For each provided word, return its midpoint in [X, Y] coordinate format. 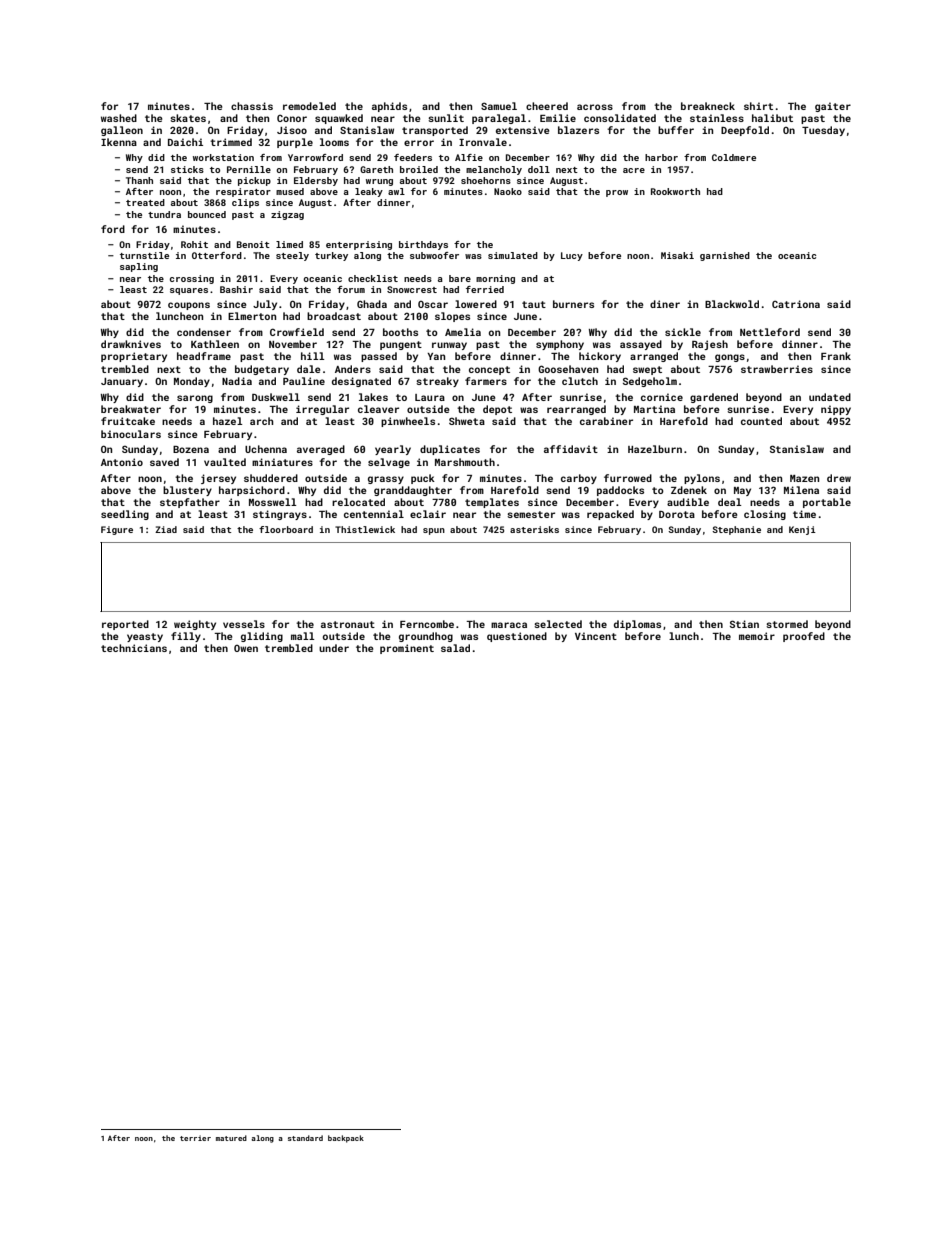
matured [231, 1138]
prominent [407, 649]
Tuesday [823, 131]
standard [305, 1138]
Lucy [572, 256]
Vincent [596, 636]
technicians [134, 648]
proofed [804, 637]
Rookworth [675, 191]
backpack [346, 1139]
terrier [195, 1138]
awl [396, 191]
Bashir [236, 289]
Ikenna [119, 142]
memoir [757, 636]
